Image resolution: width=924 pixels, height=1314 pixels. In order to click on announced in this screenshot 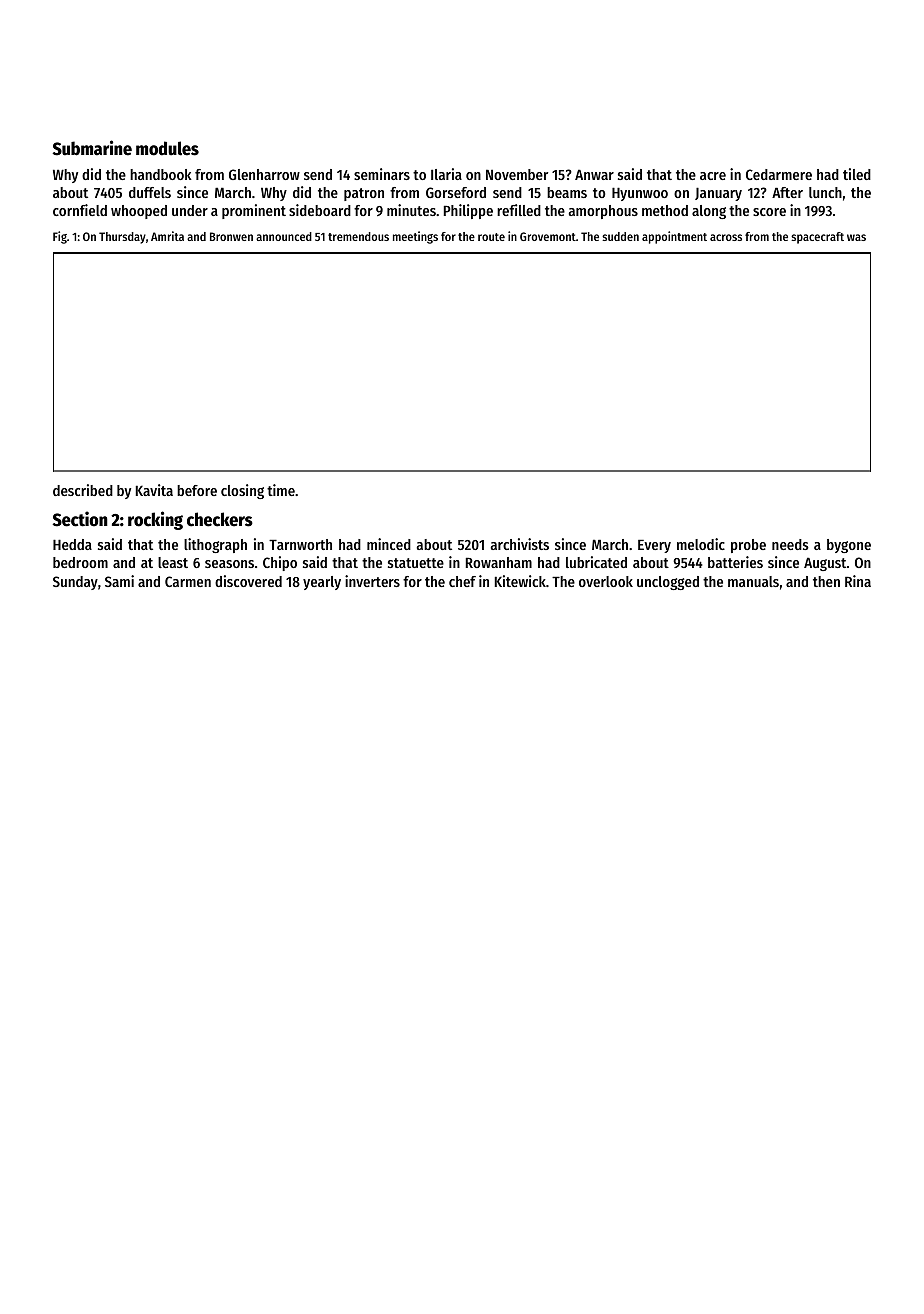, I will do `click(284, 236)`.
